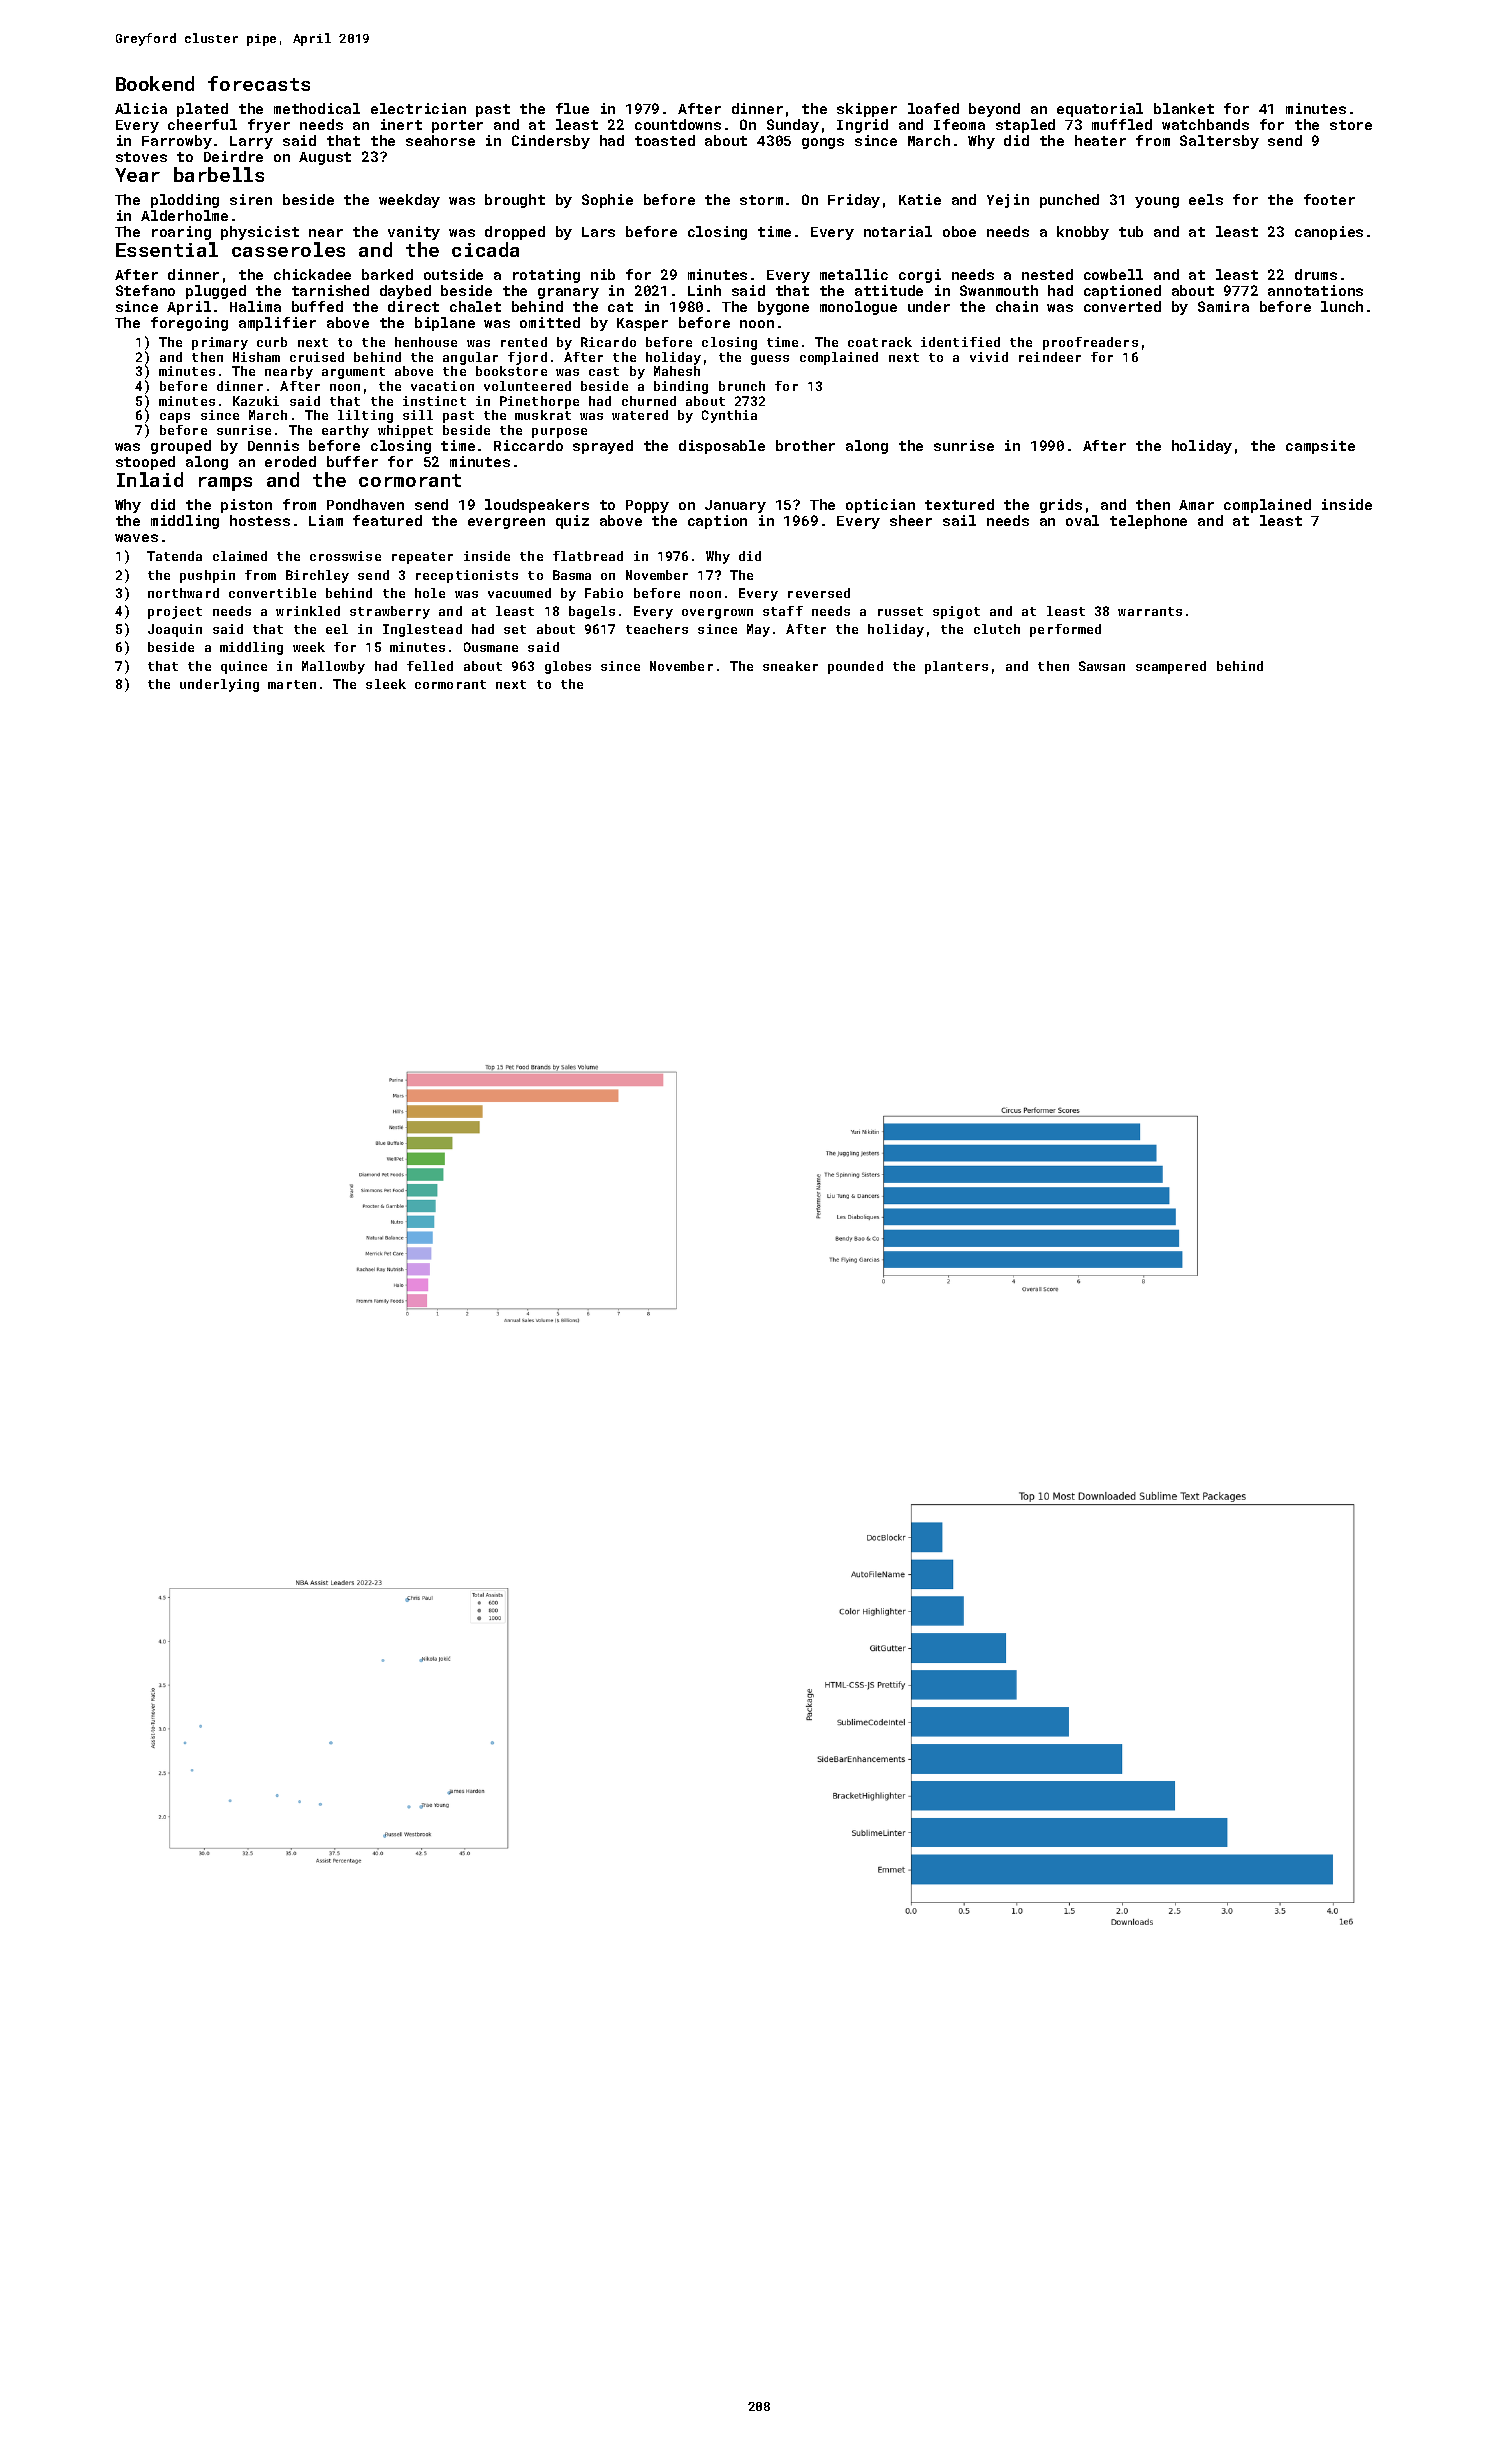  What do you see at coordinates (805, 445) in the image?
I see `brother` at bounding box center [805, 445].
